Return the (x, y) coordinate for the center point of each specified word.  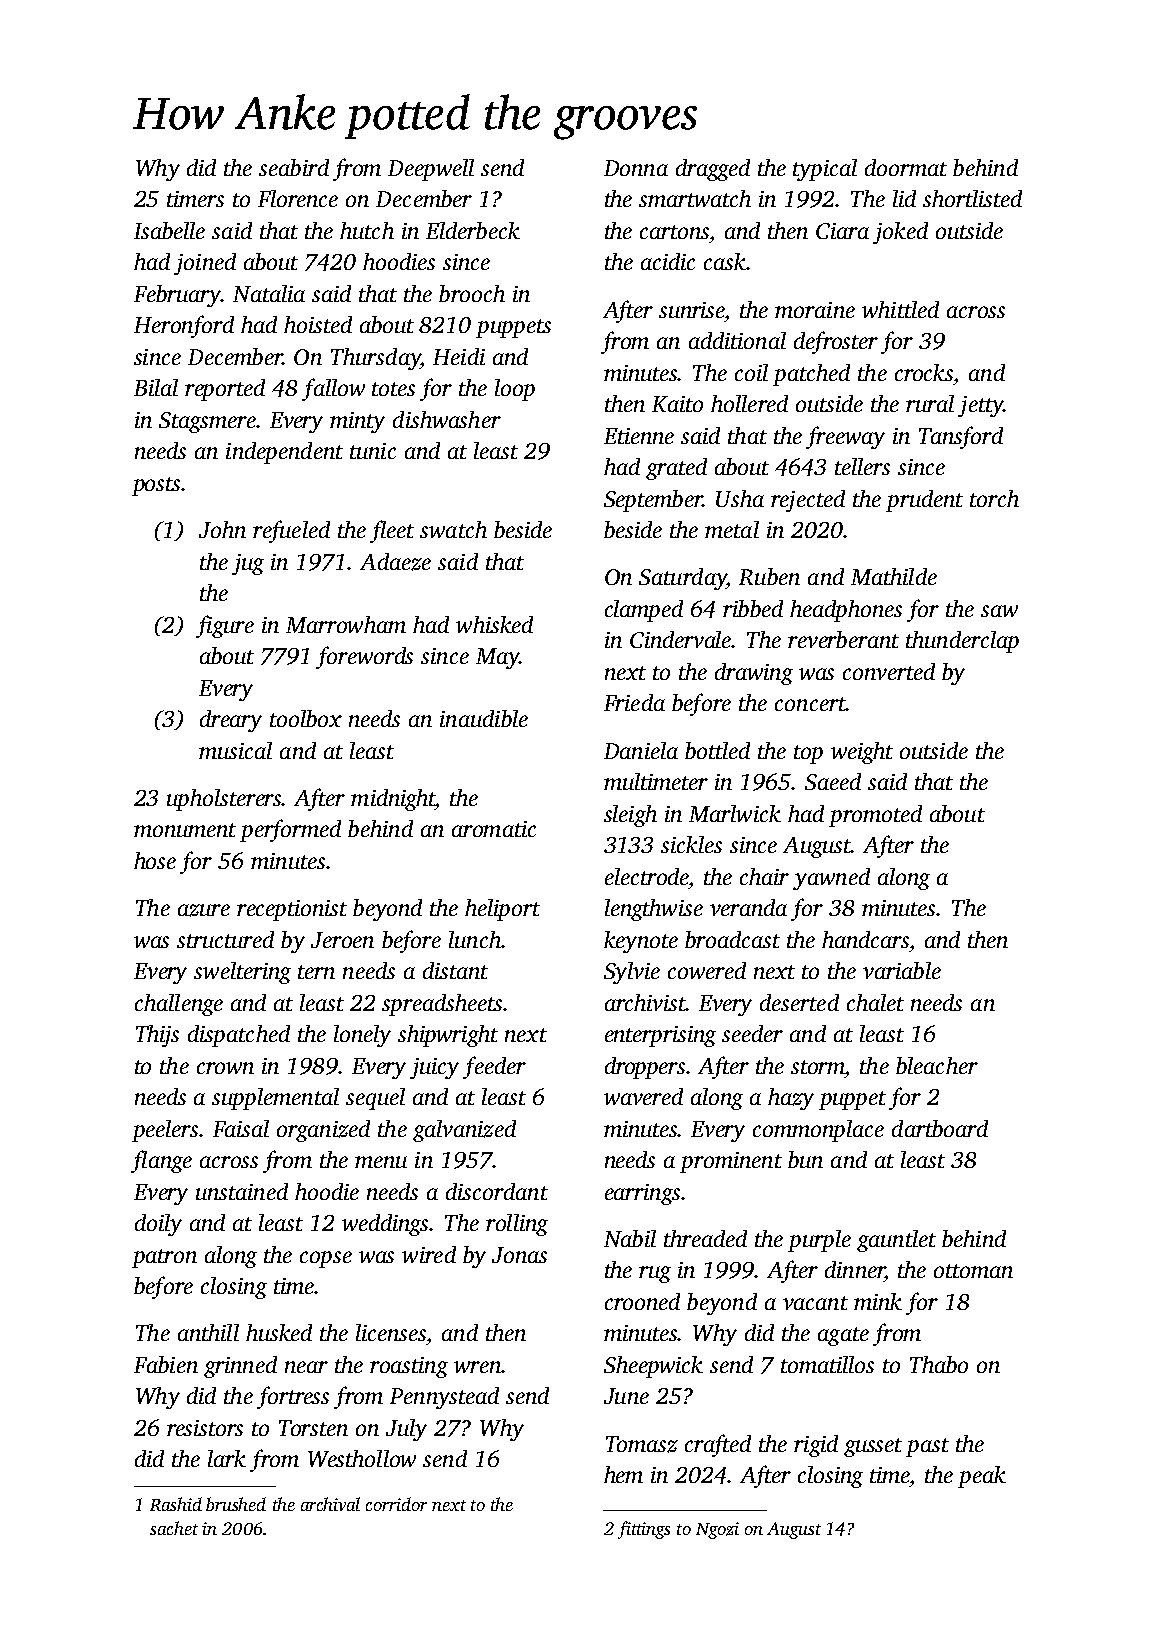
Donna (636, 168)
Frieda (634, 702)
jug (248, 564)
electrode (647, 876)
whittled (900, 309)
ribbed (753, 608)
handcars (865, 939)
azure (204, 910)
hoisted (318, 324)
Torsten (313, 1428)
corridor (396, 1504)
